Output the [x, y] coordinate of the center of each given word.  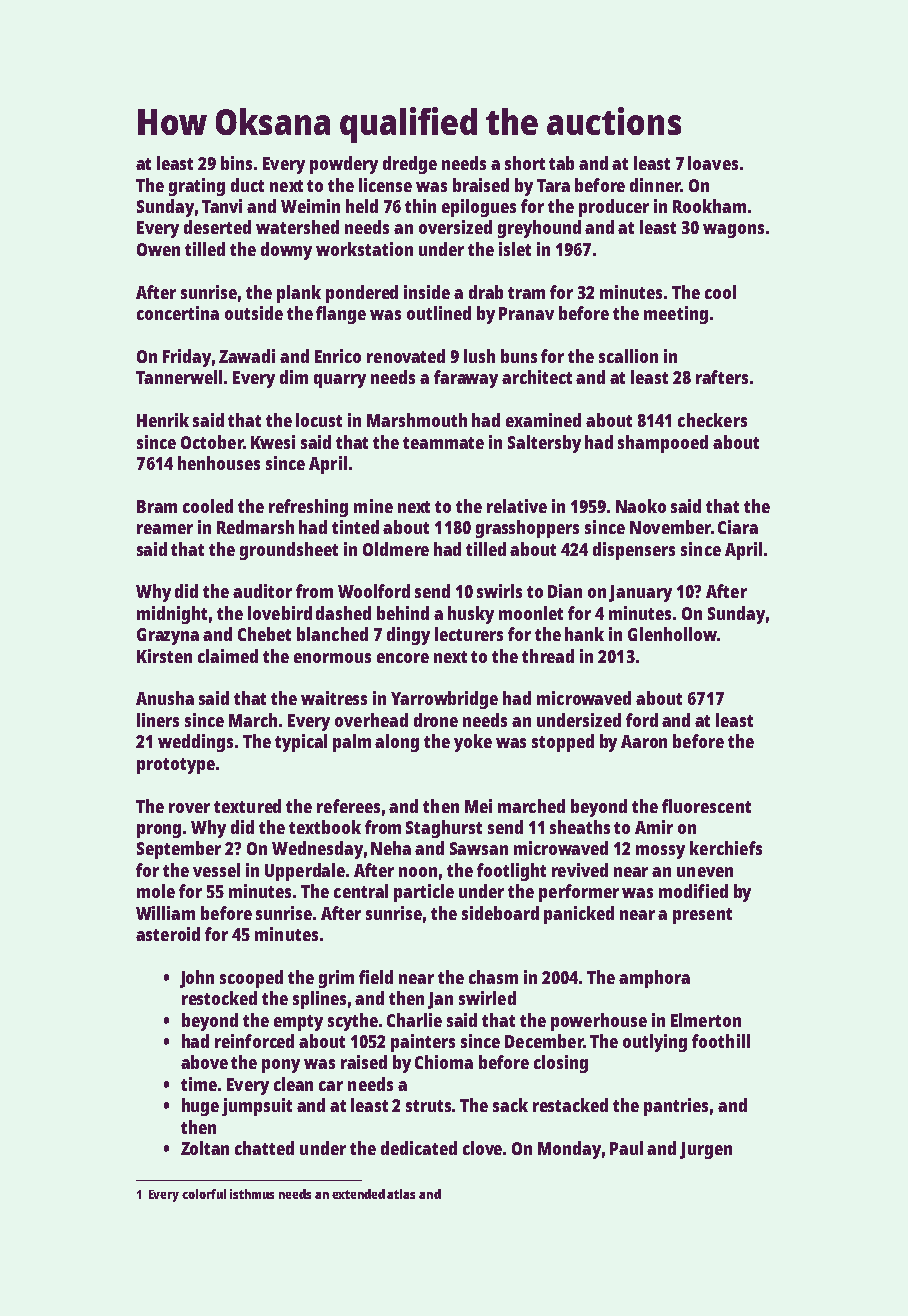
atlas [401, 1194]
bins [236, 163]
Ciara [738, 527]
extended [358, 1194]
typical [301, 743]
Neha [391, 848]
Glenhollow [672, 634]
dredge [410, 165]
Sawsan [479, 848]
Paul [626, 1148]
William [165, 913]
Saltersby [544, 444]
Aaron [644, 741]
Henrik [163, 420]
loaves [713, 163]
